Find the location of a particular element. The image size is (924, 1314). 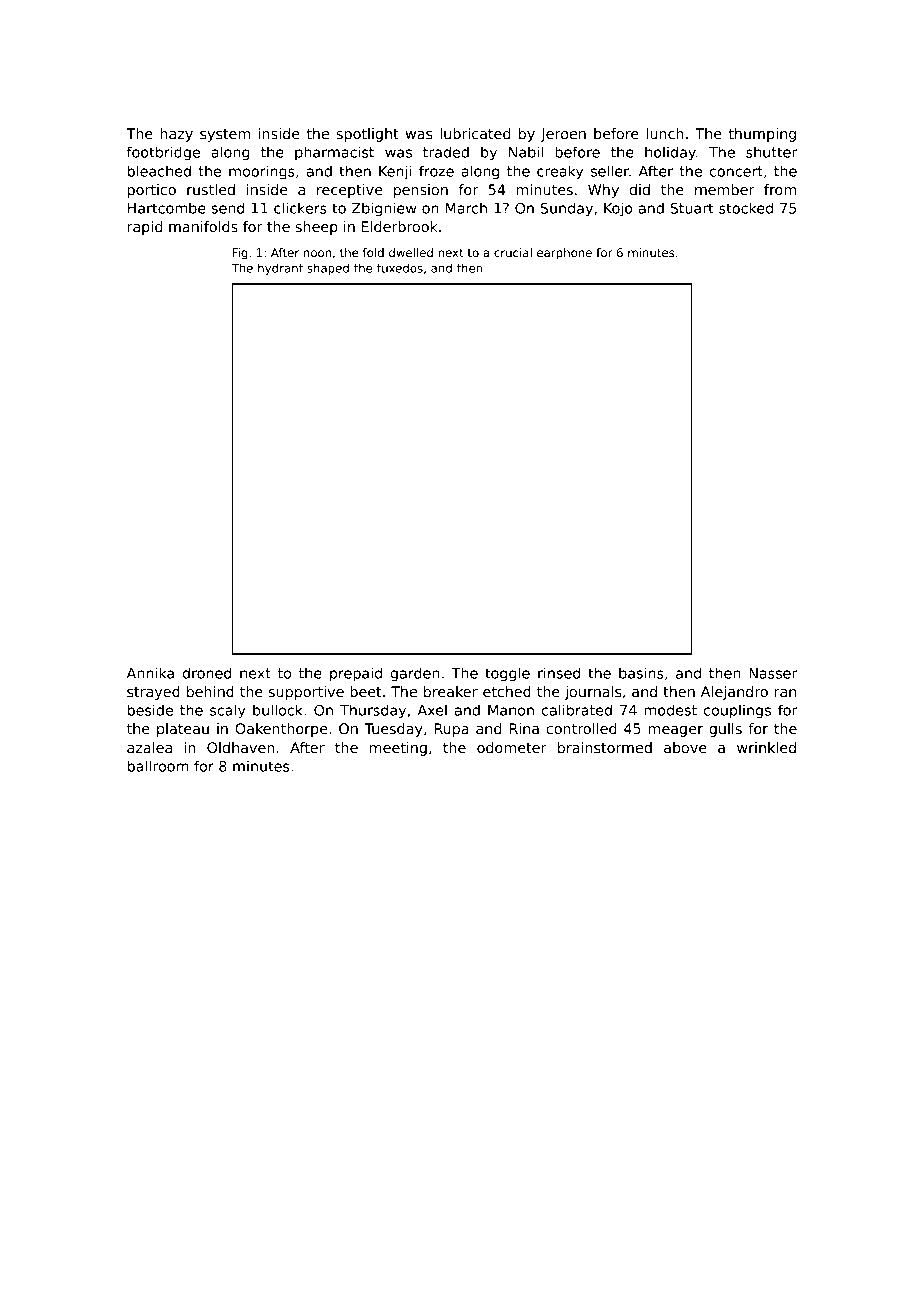

lubricated is located at coordinates (475, 133).
